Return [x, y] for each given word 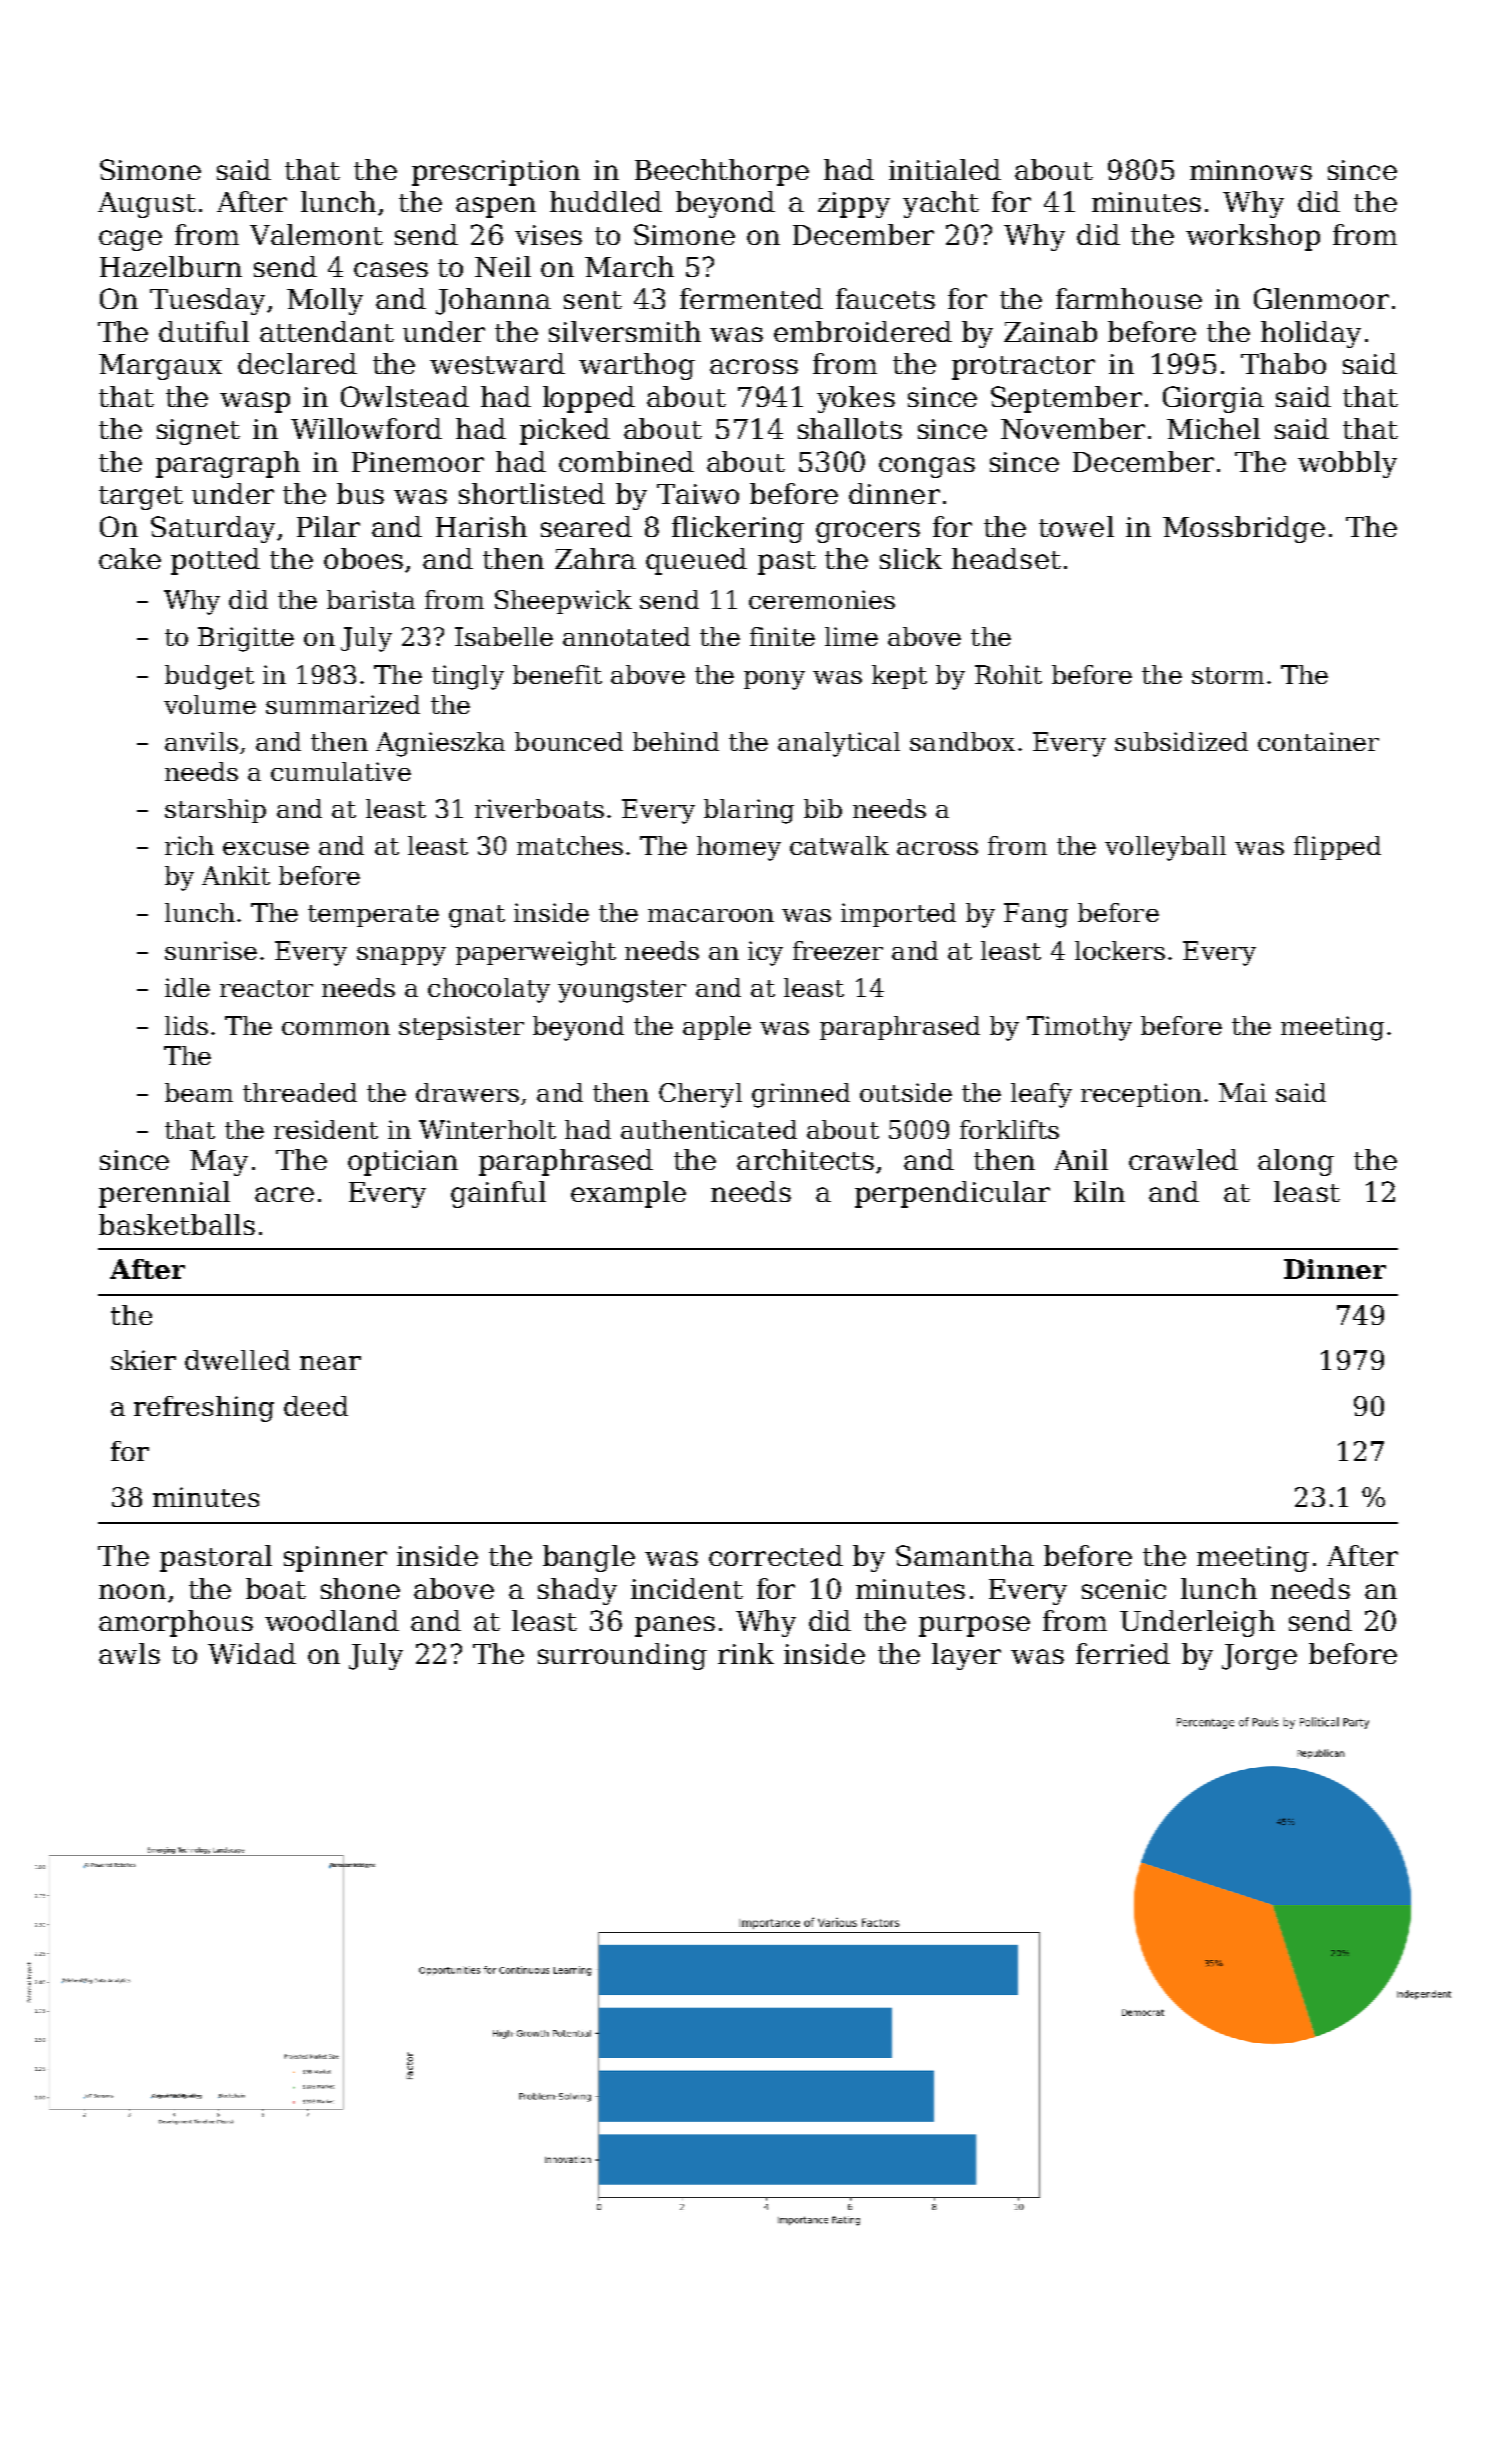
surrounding [622, 1656]
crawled [1183, 1159]
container [1318, 741]
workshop [1253, 237]
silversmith [625, 331]
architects [805, 1159]
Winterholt [487, 1129]
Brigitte [246, 639]
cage [130, 240]
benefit [557, 674]
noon [132, 1591]
